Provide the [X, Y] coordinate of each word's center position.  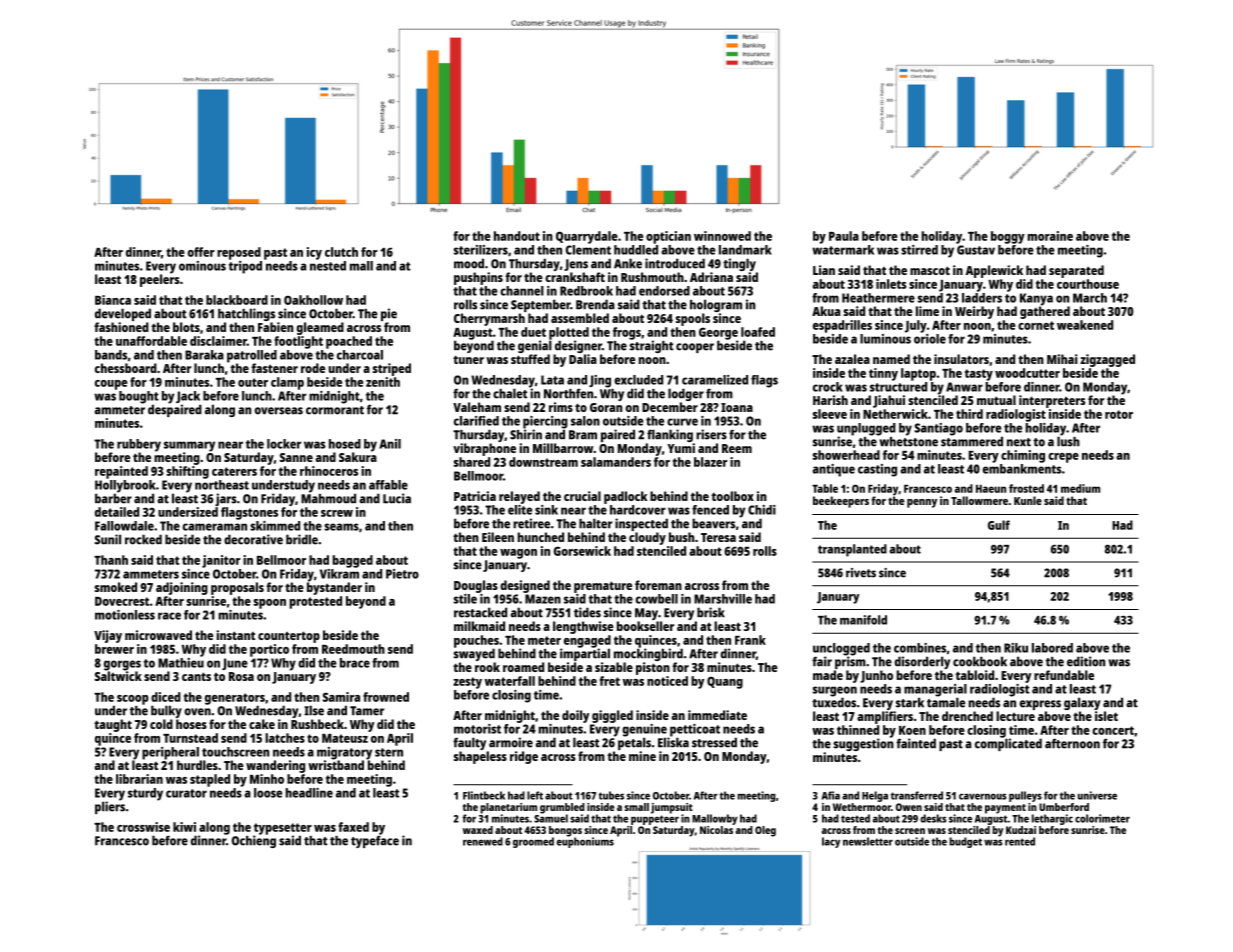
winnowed [722, 236]
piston [653, 668]
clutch [341, 252]
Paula [844, 236]
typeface [375, 842]
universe [1097, 795]
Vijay [108, 636]
